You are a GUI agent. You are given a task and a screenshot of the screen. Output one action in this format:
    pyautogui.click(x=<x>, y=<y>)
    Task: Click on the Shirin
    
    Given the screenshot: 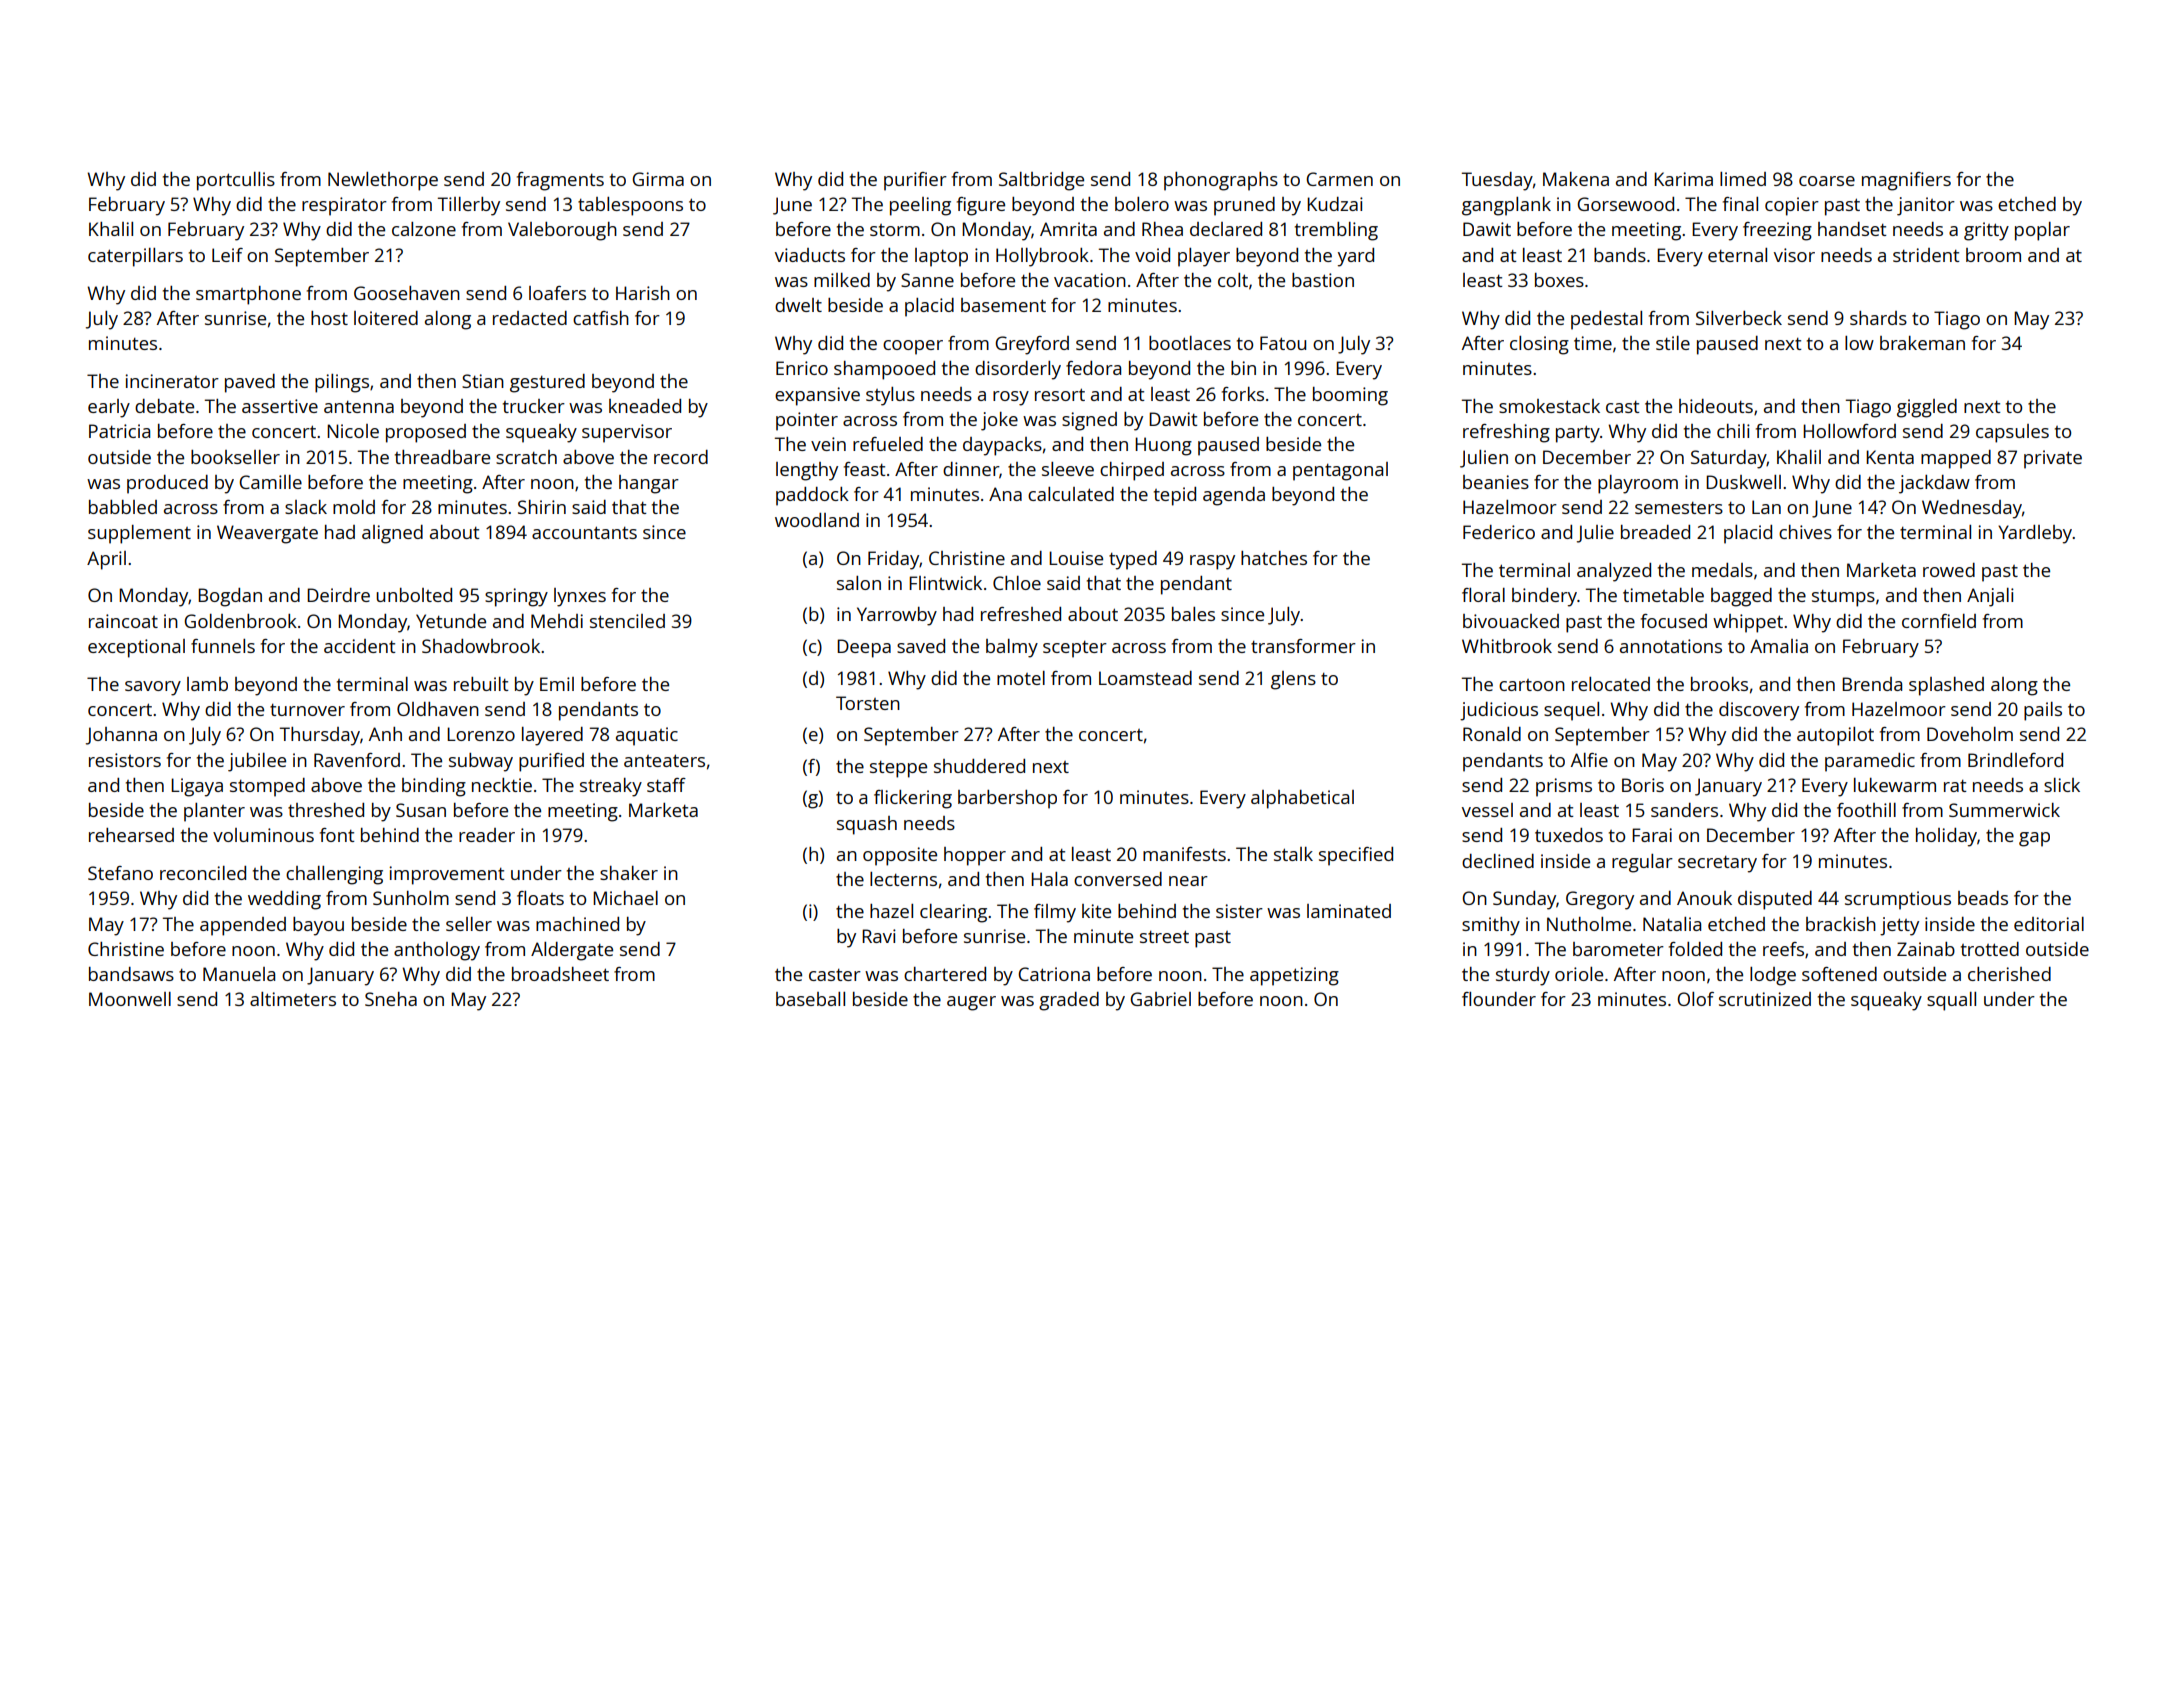 What is the action you would take?
    pyautogui.click(x=542, y=507)
